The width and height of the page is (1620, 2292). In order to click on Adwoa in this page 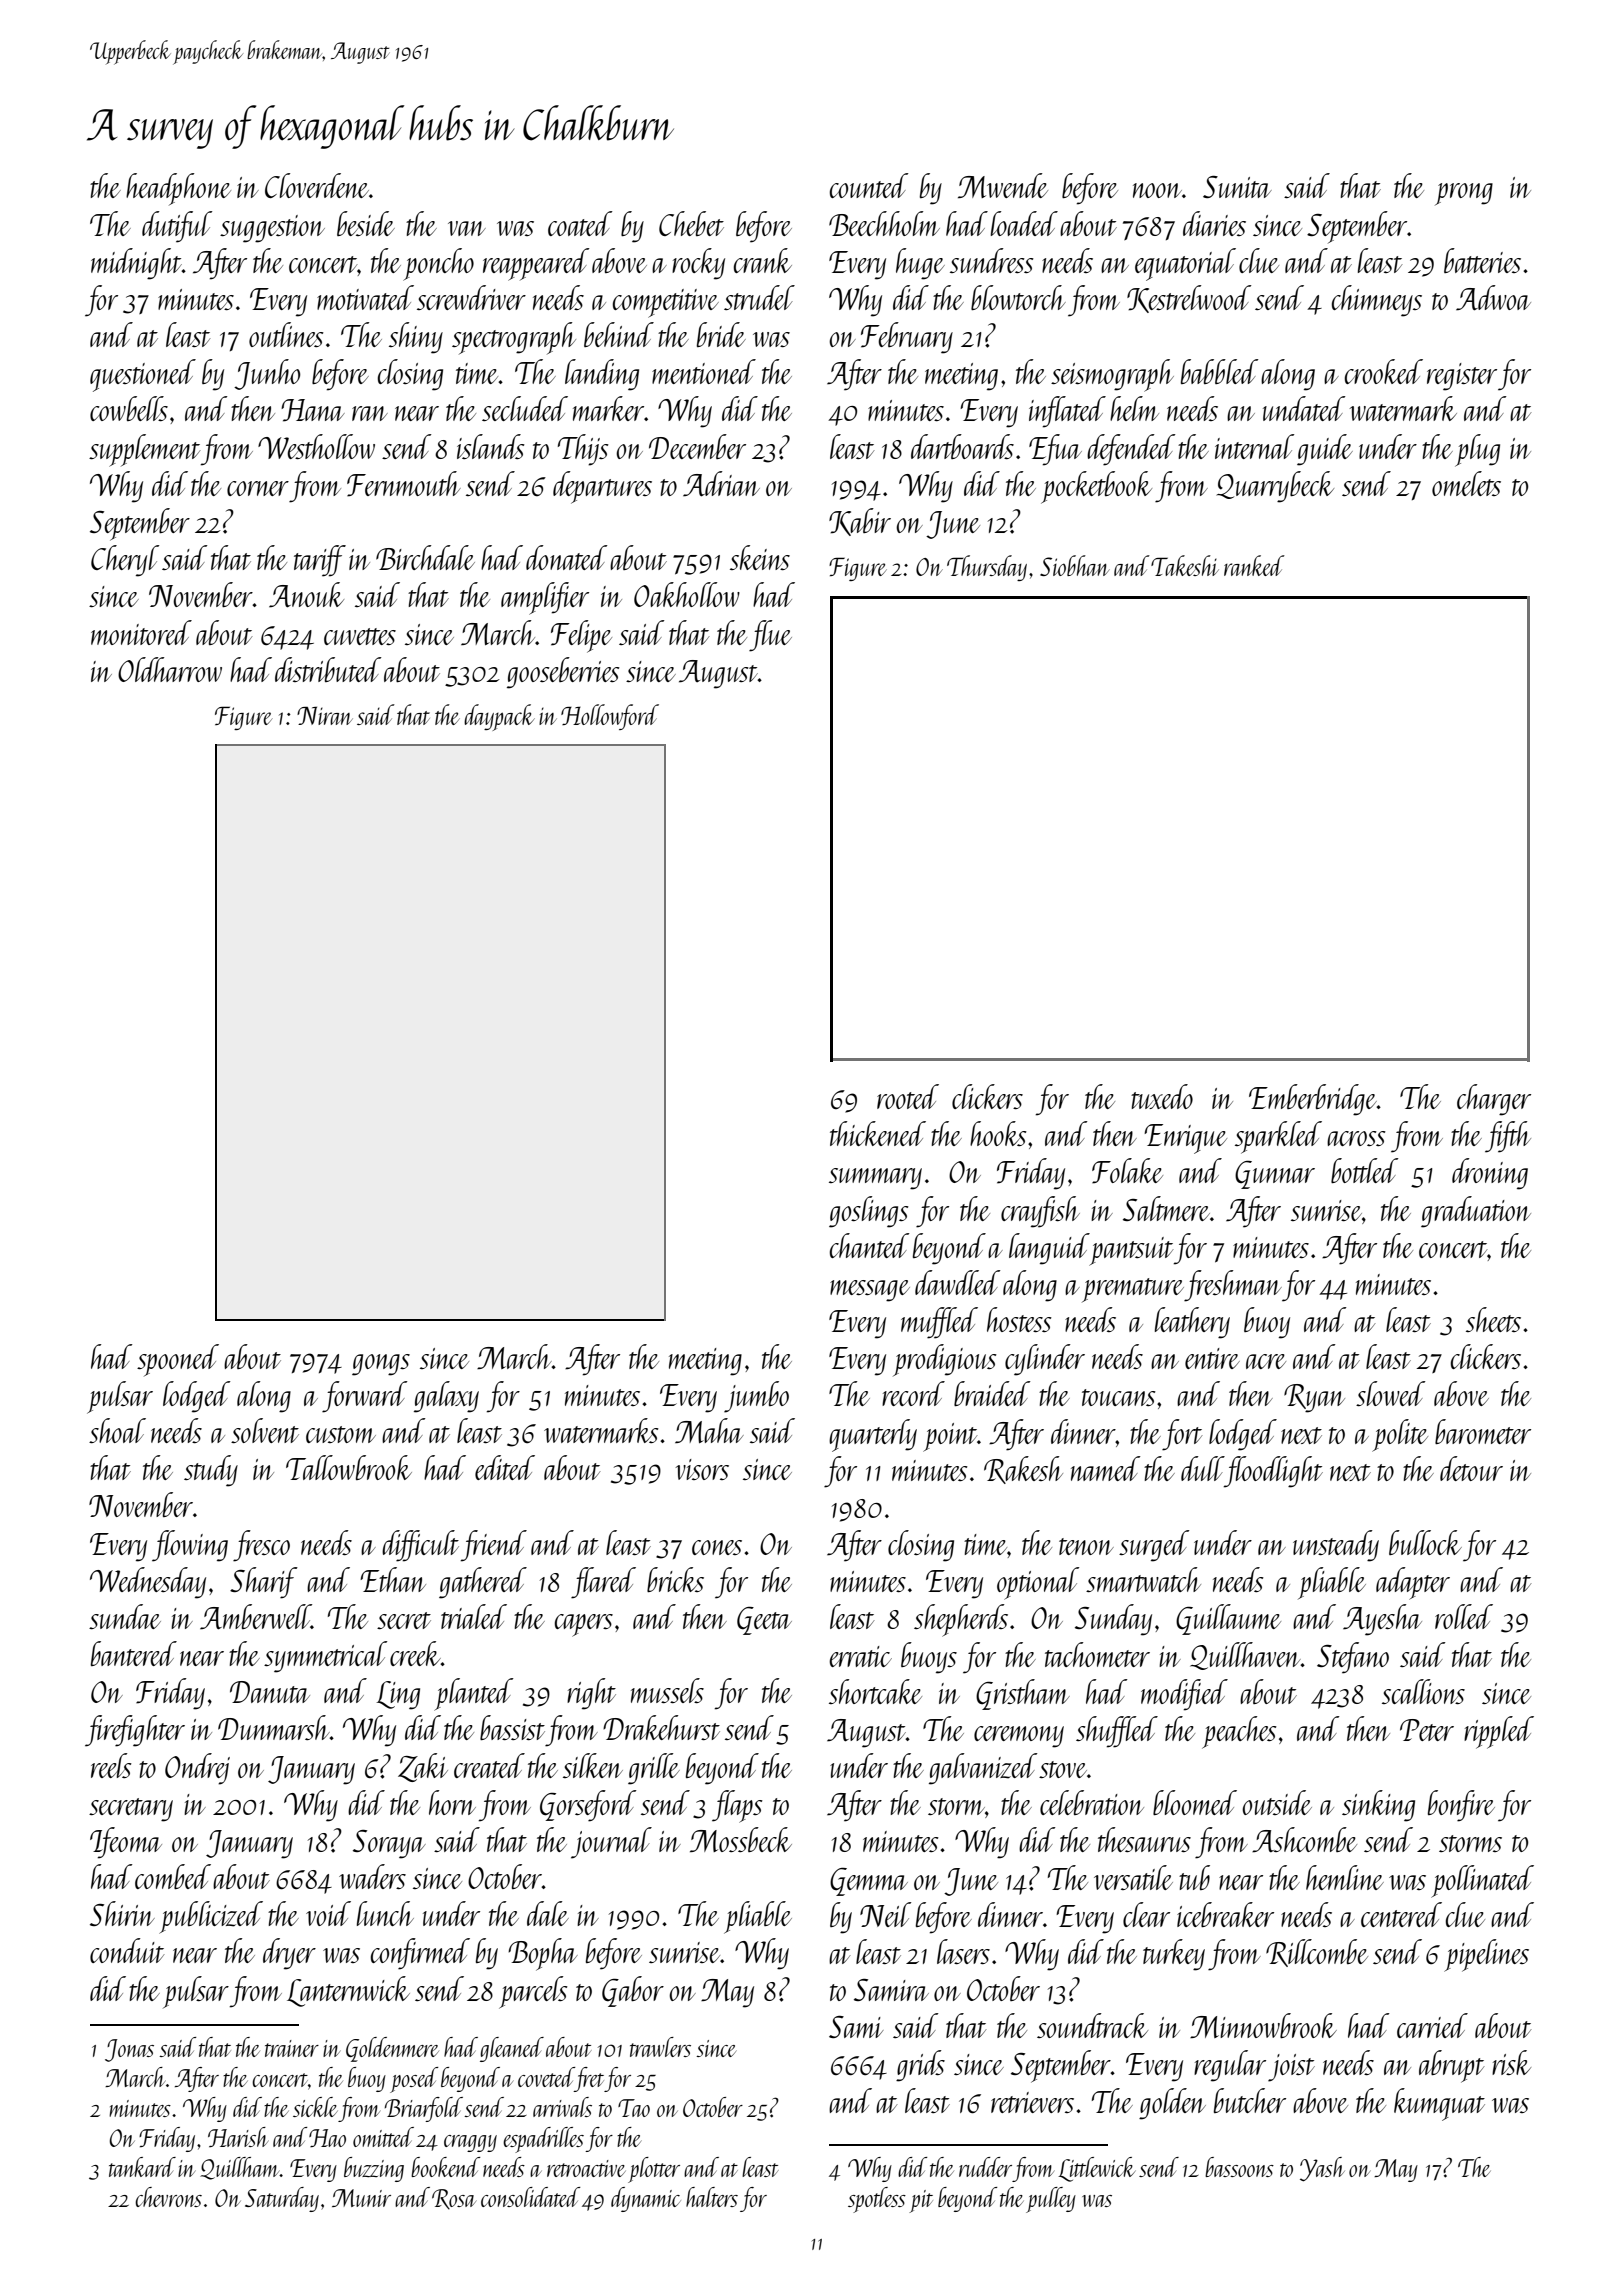, I will do `click(1493, 298)`.
